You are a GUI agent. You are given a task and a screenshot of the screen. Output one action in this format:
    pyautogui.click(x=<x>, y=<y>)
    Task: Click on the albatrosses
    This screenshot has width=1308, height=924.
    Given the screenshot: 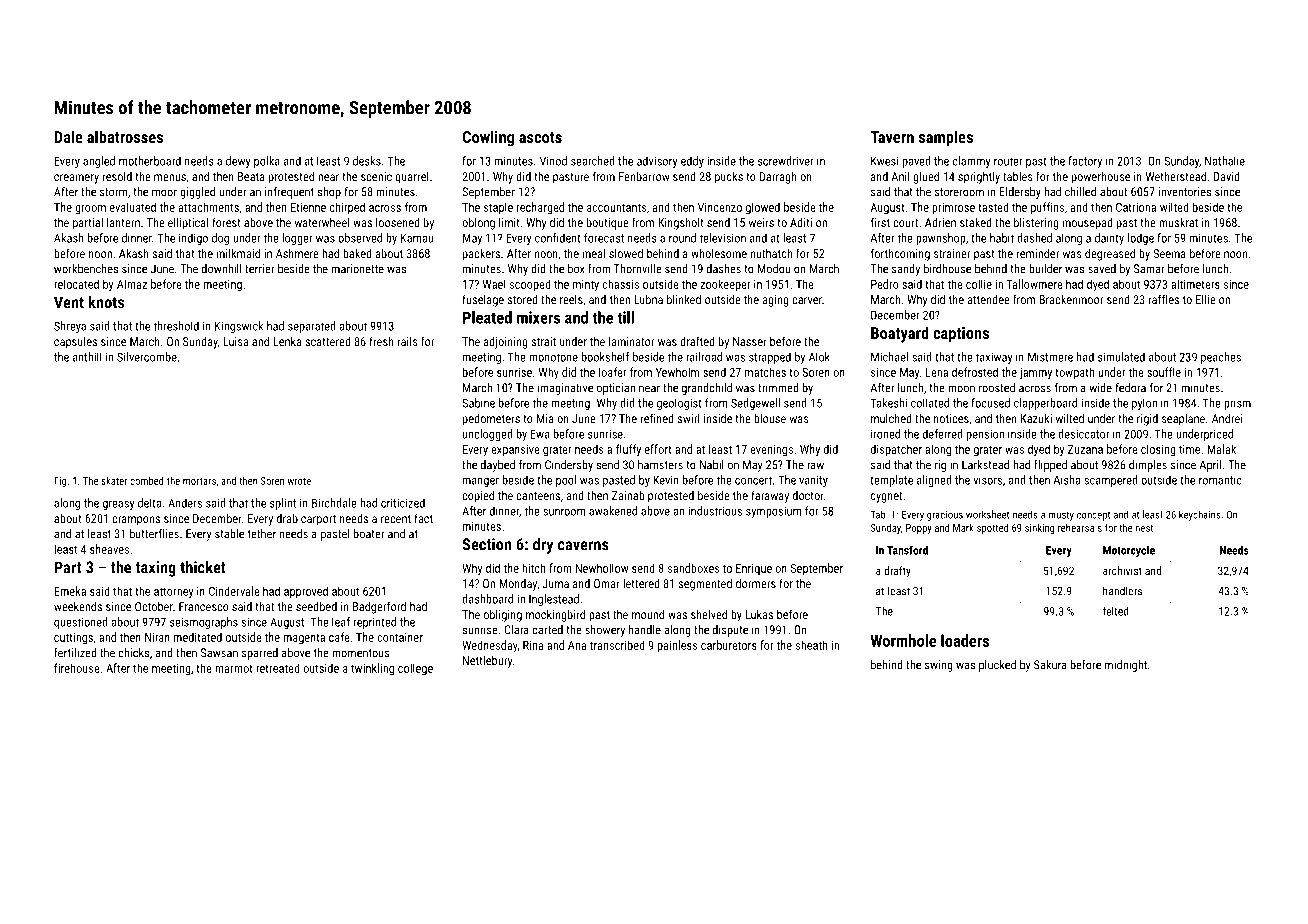 What is the action you would take?
    pyautogui.click(x=125, y=136)
